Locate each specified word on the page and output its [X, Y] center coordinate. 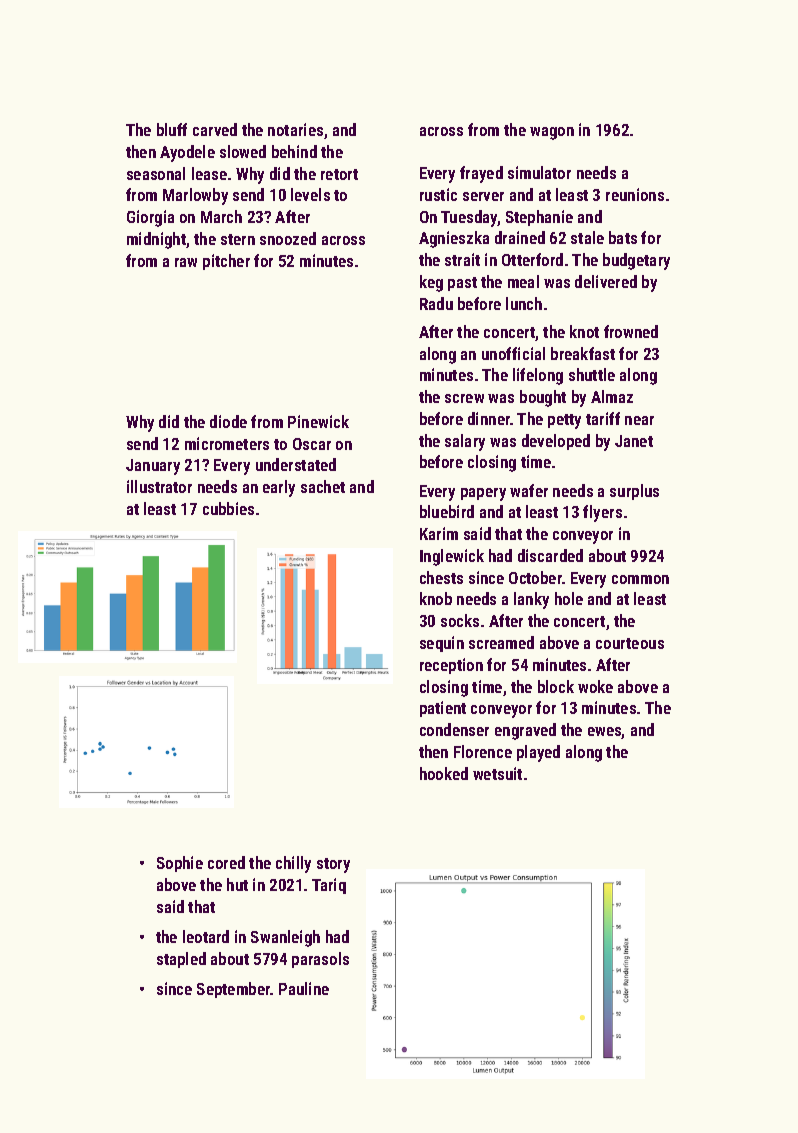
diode [228, 421]
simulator [539, 172]
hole [569, 598]
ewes [605, 733]
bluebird [447, 511]
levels [310, 194]
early [279, 488]
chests [441, 577]
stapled [181, 960]
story [333, 865]
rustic [438, 194]
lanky [531, 600]
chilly [293, 864]
